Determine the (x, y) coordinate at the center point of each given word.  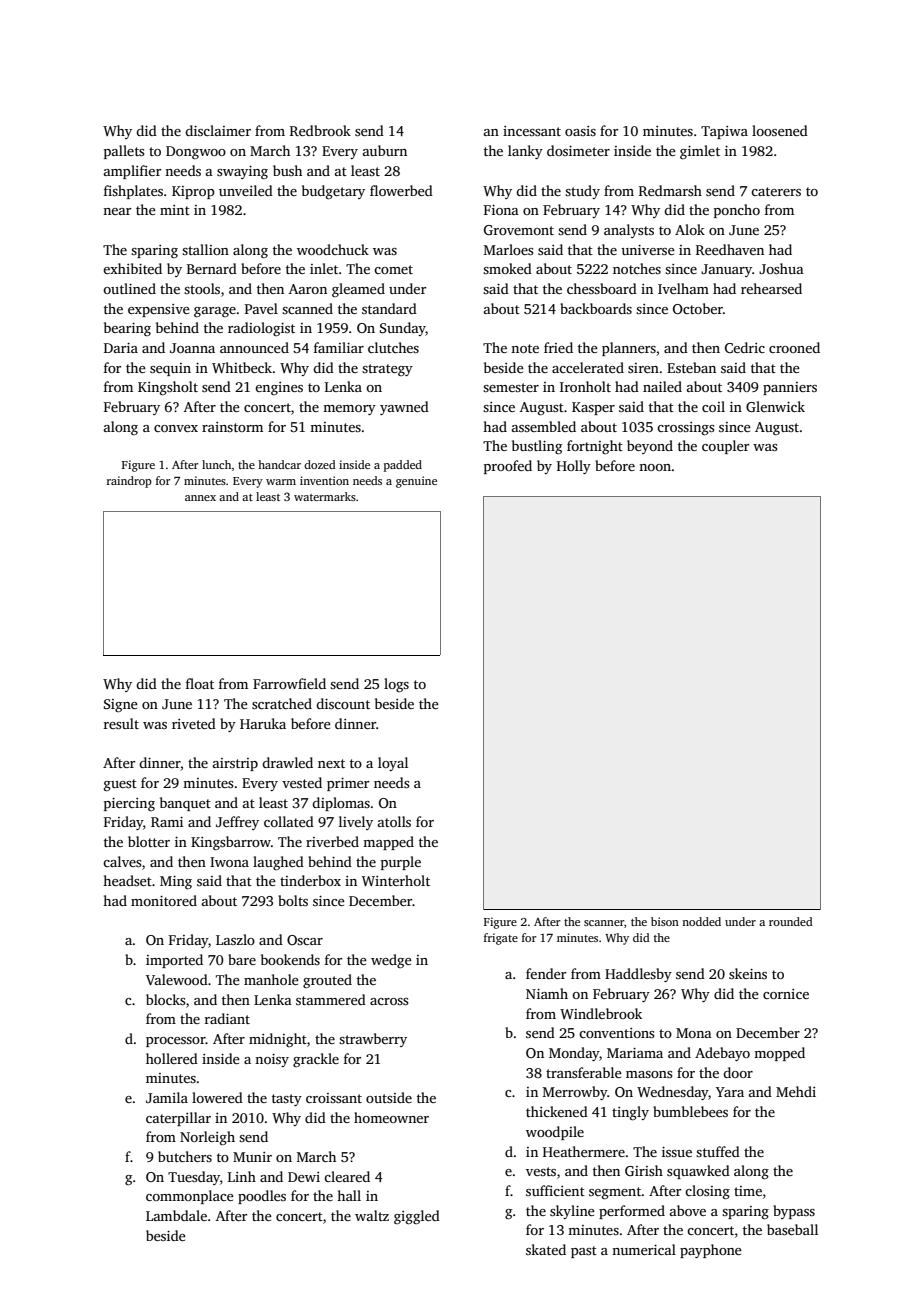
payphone (711, 1251)
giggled (417, 1217)
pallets (124, 152)
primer (348, 784)
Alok (690, 229)
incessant (532, 131)
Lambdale (176, 1215)
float (200, 683)
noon (655, 467)
